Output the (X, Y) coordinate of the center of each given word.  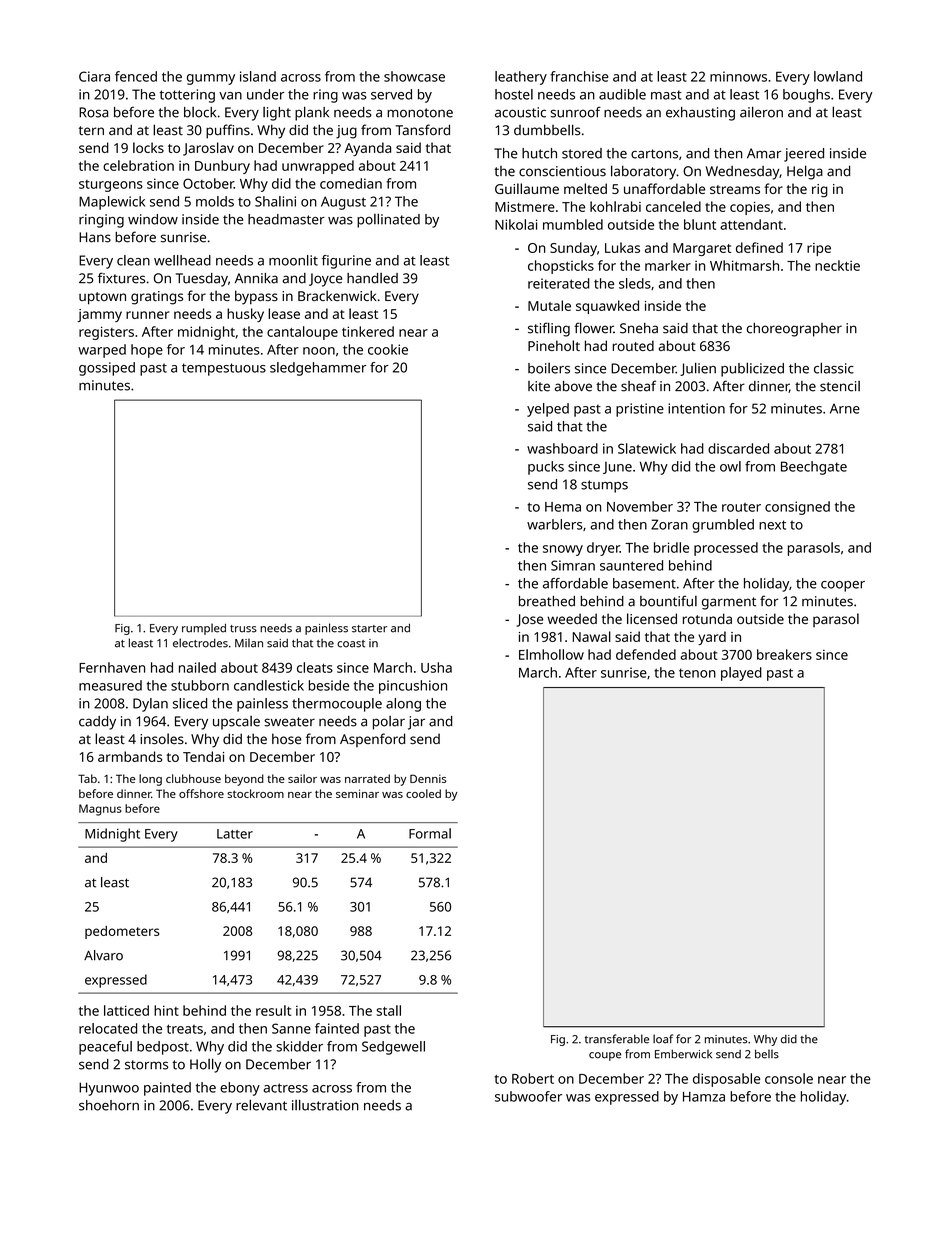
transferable (617, 1039)
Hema (563, 507)
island (258, 76)
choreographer (794, 330)
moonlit (293, 260)
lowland (838, 76)
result (273, 1010)
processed (726, 549)
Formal (430, 833)
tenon (697, 673)
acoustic (520, 112)
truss (243, 629)
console (789, 1078)
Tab (87, 778)
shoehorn (109, 1105)
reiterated (558, 283)
